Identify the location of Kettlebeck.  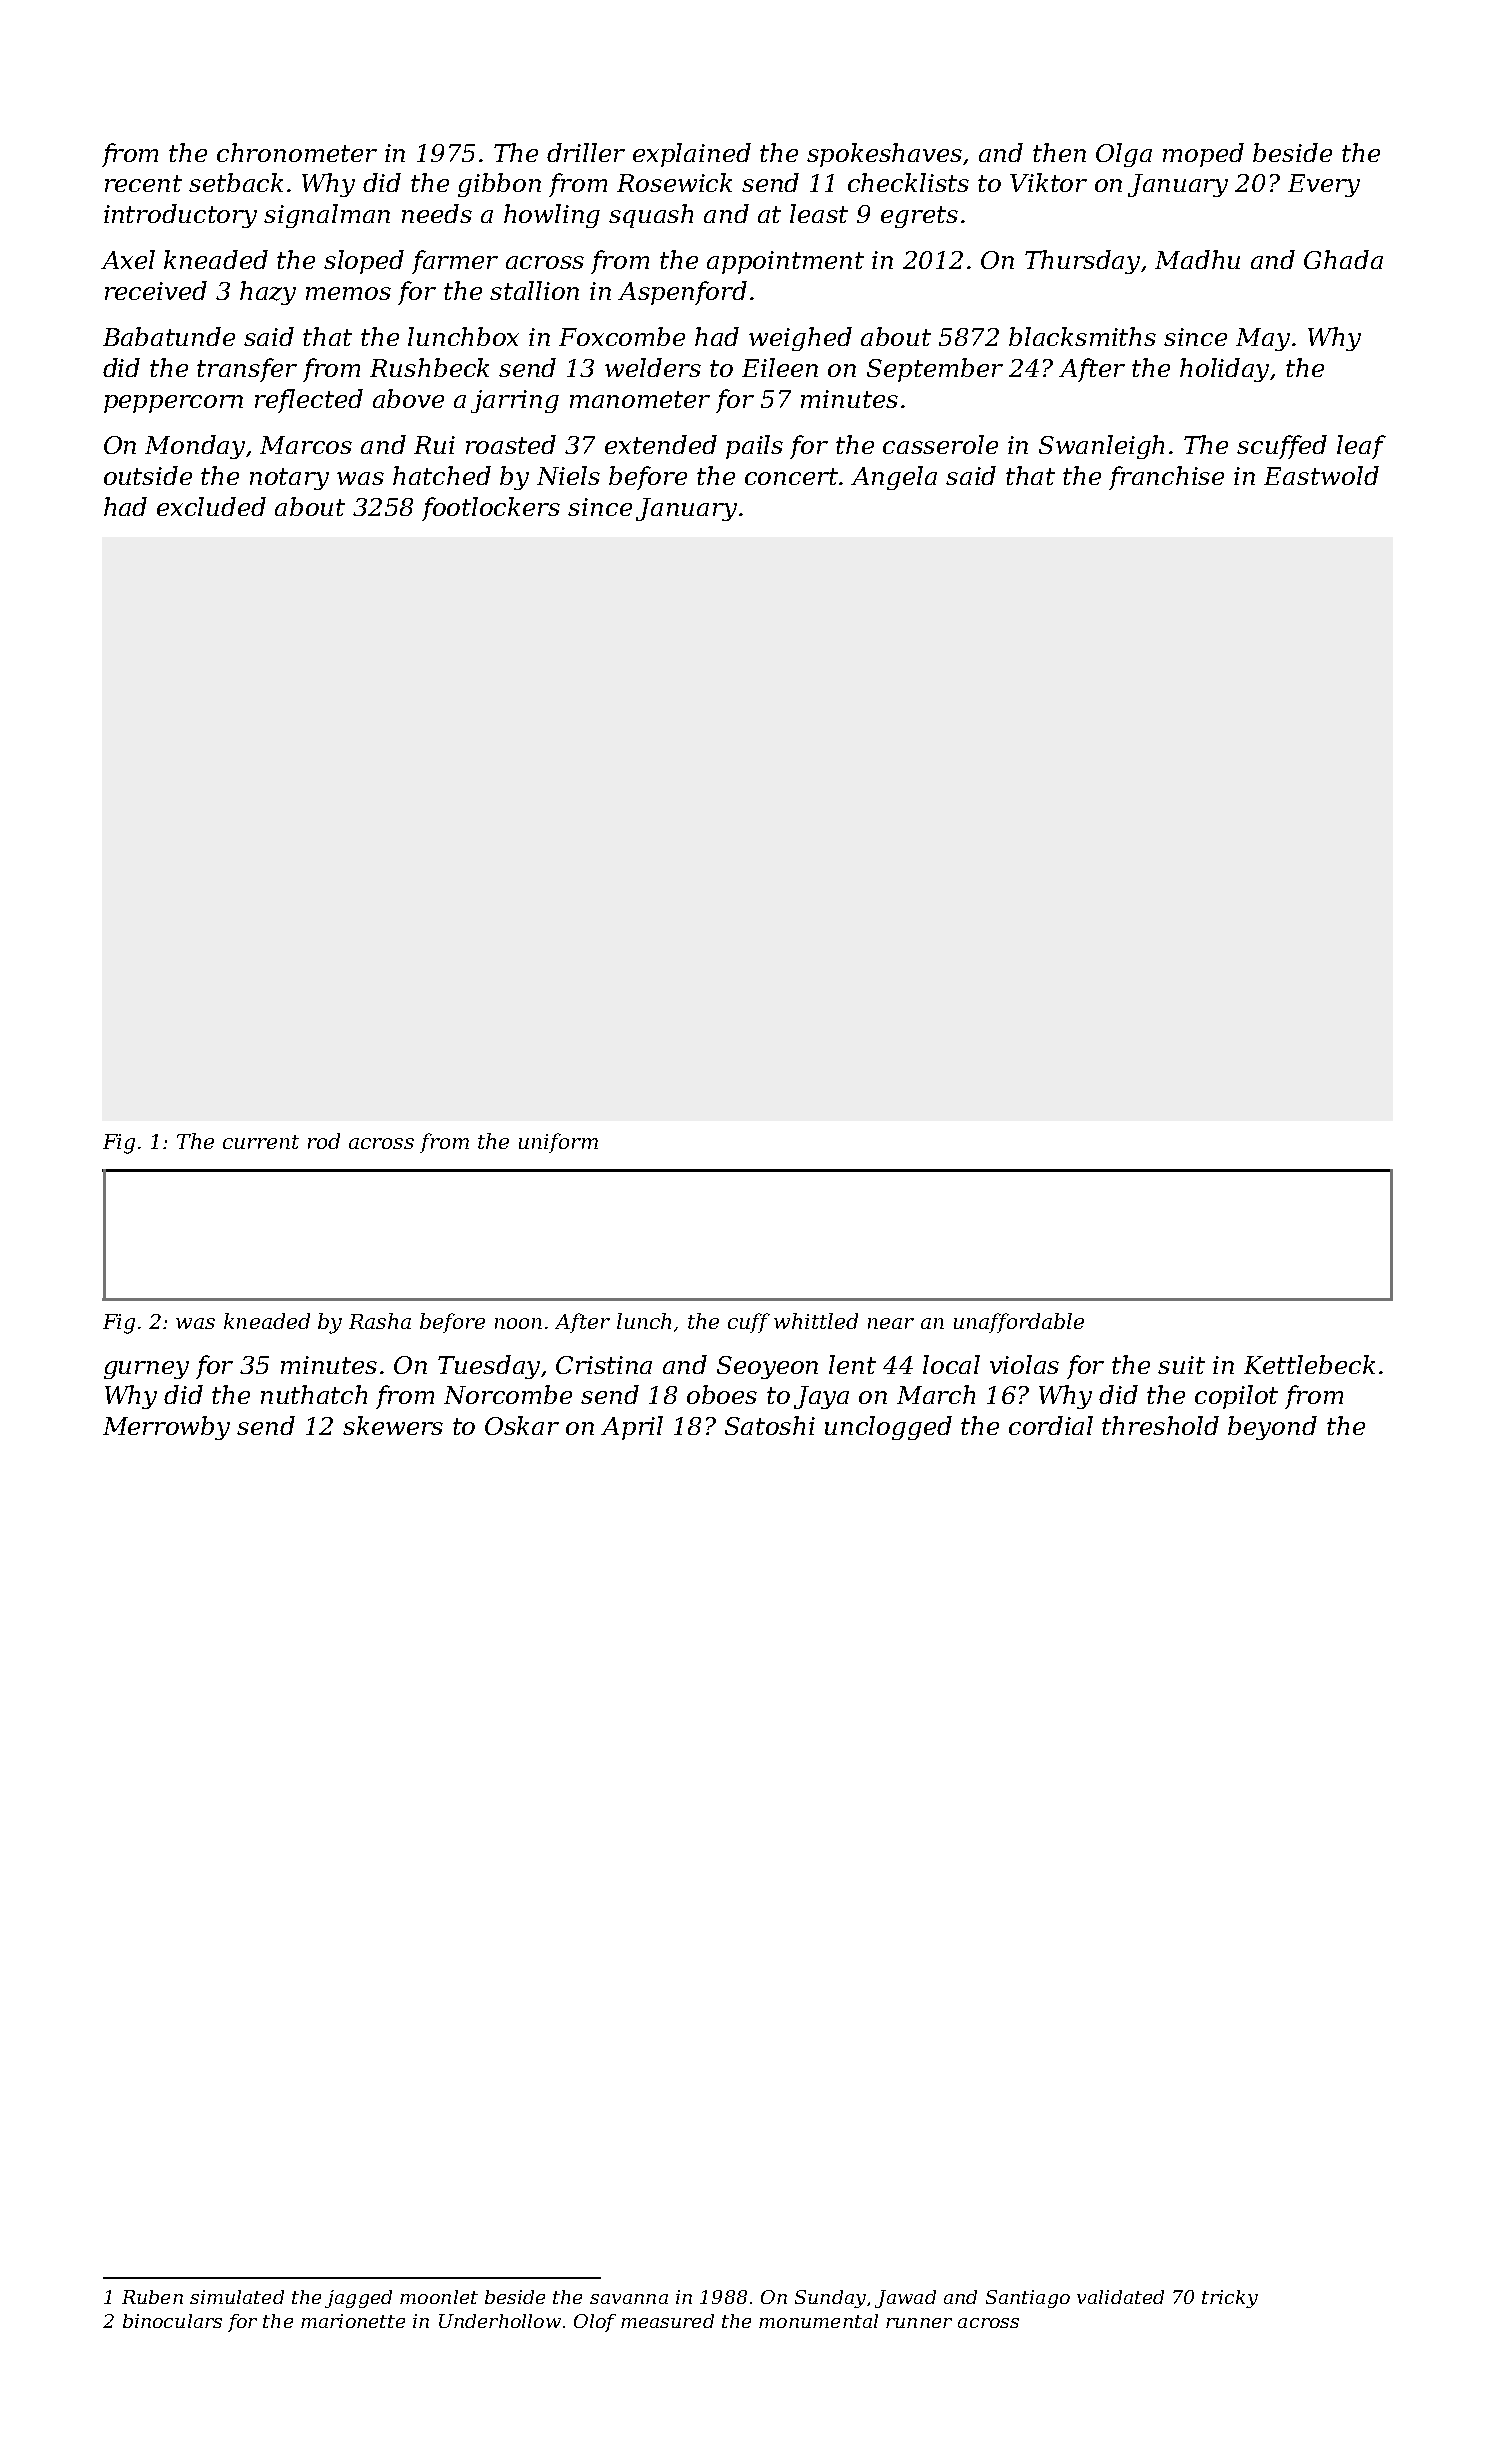
(1309, 1364).
